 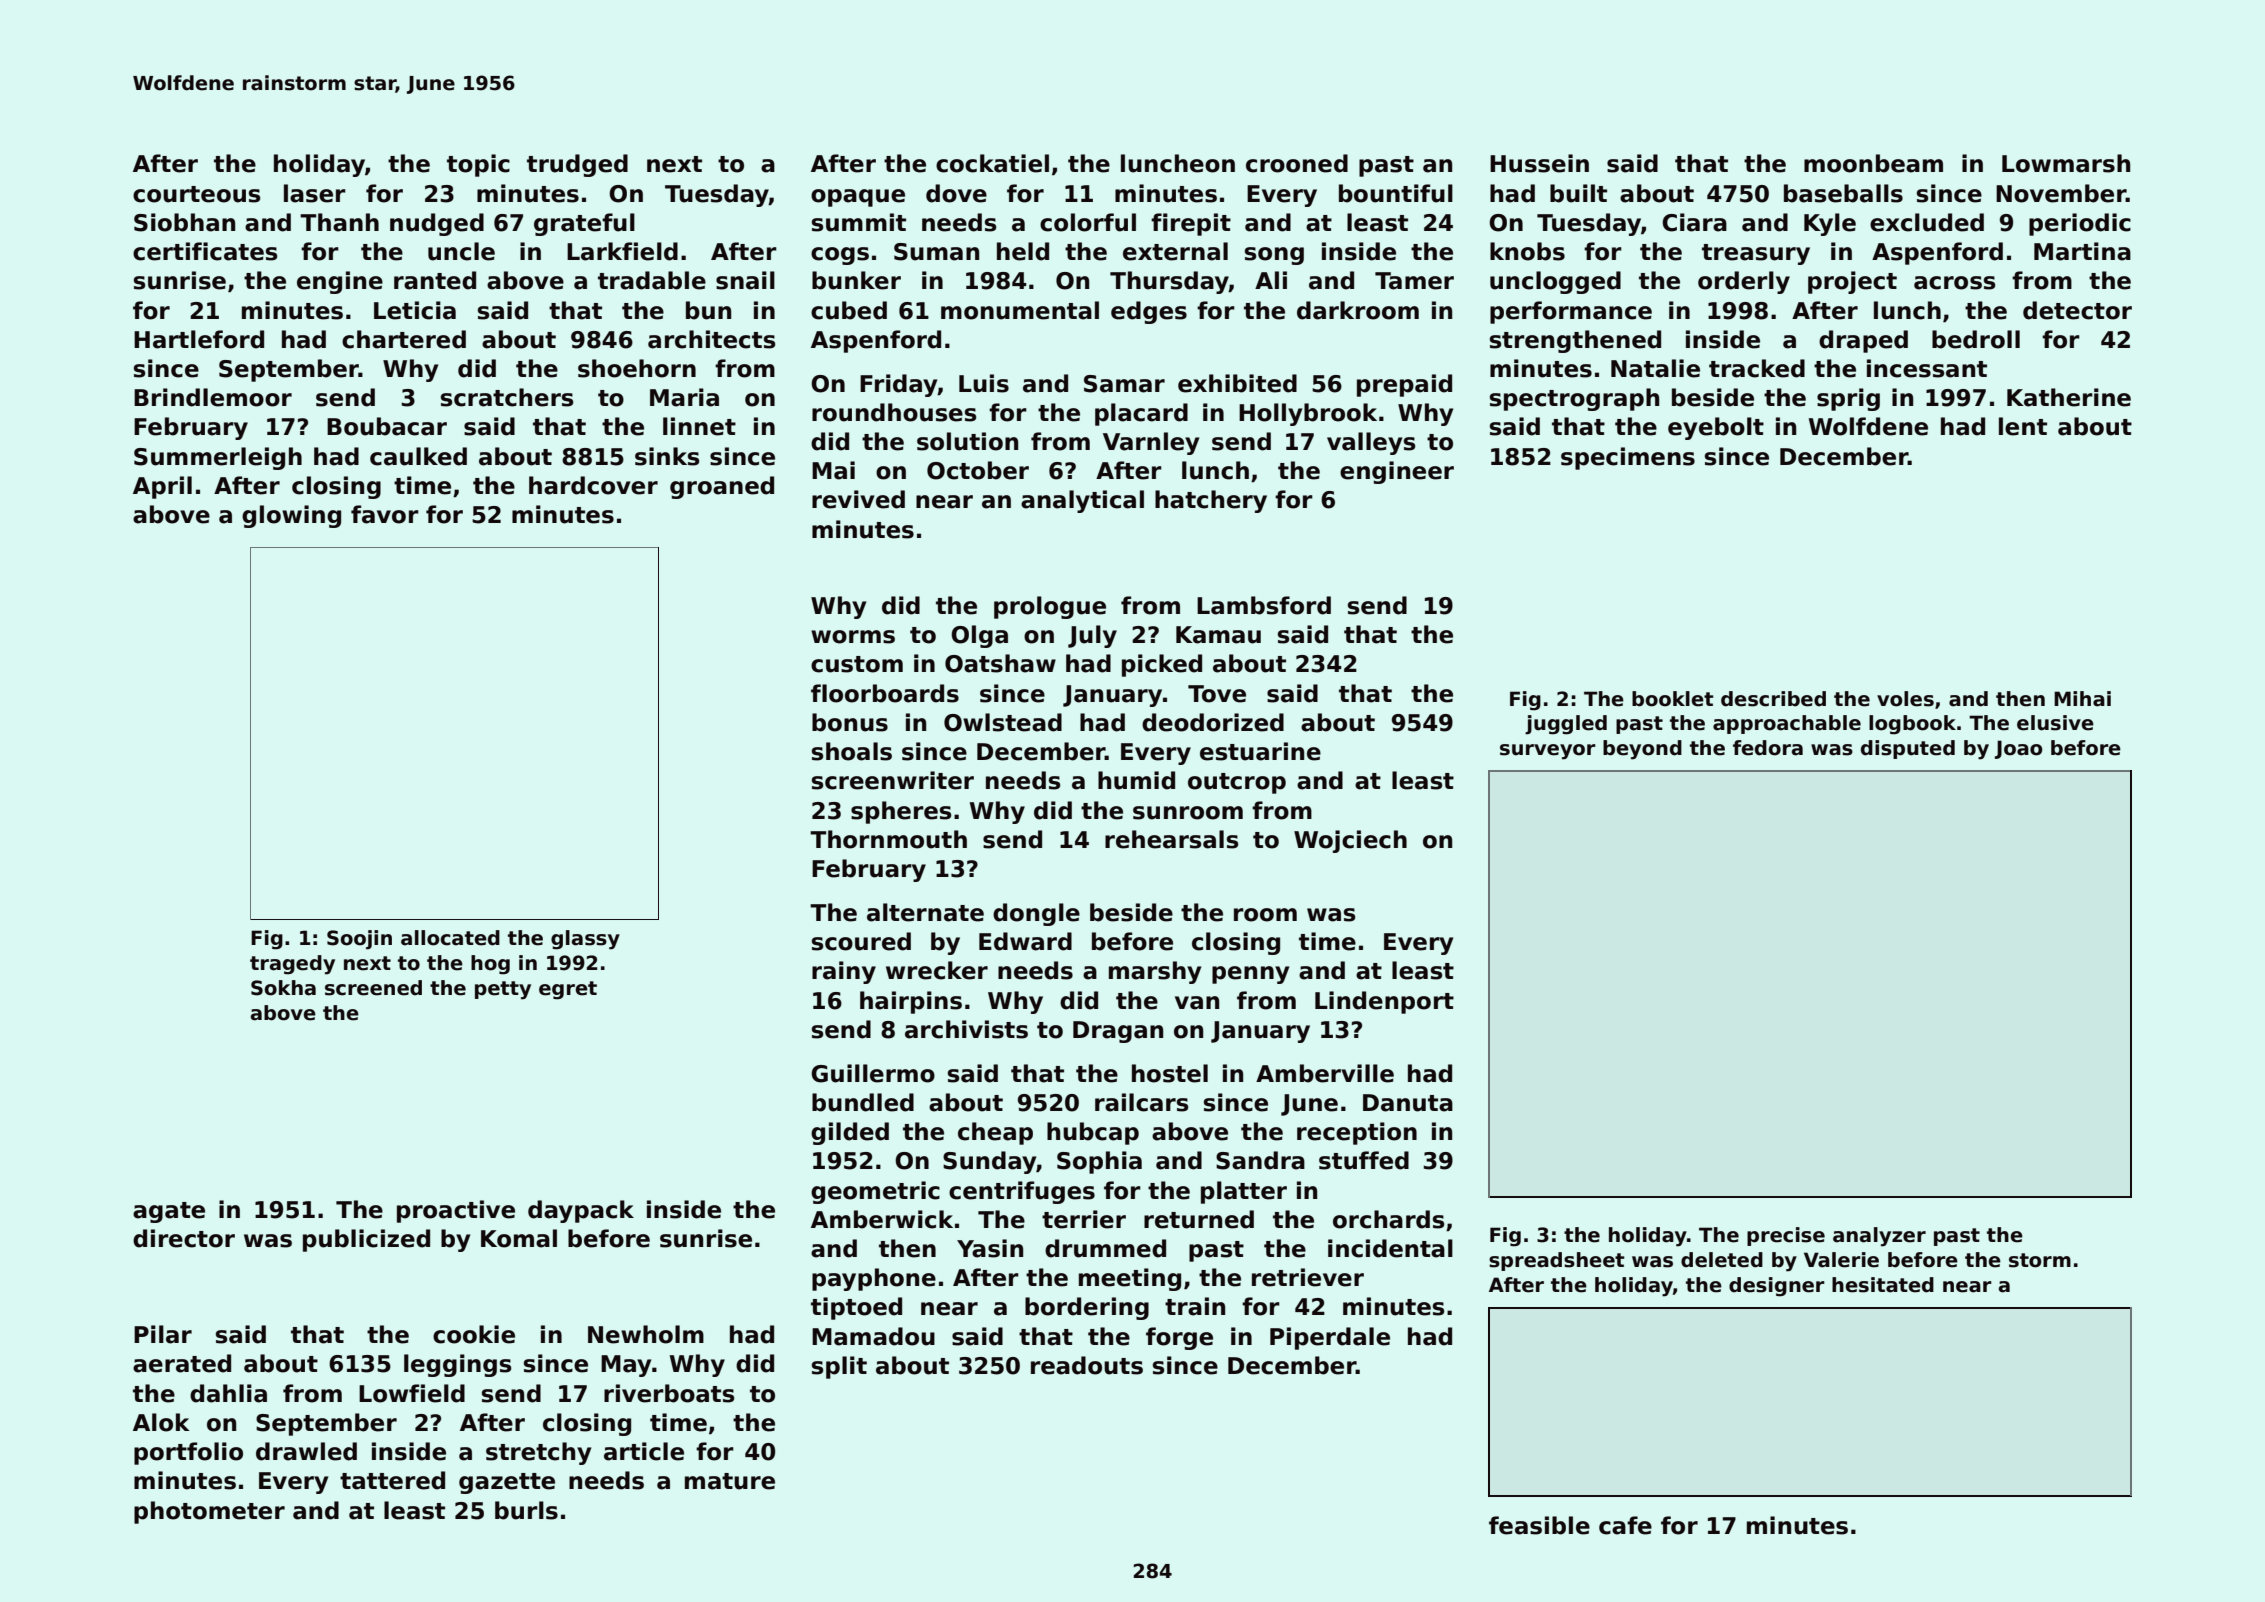 What do you see at coordinates (1408, 1103) in the page?
I see `Danuta` at bounding box center [1408, 1103].
